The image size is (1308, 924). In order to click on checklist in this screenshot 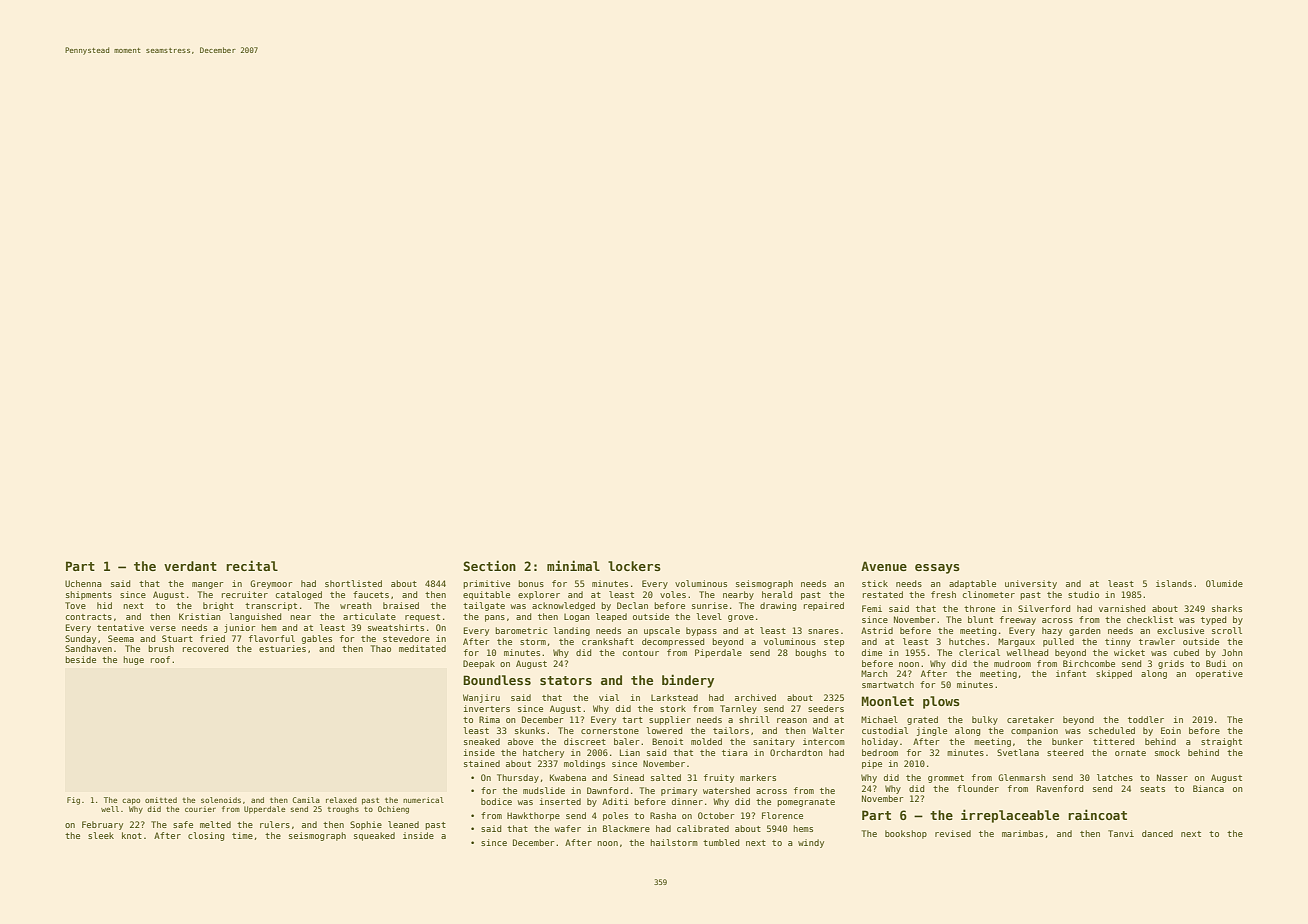, I will do `click(1150, 619)`.
